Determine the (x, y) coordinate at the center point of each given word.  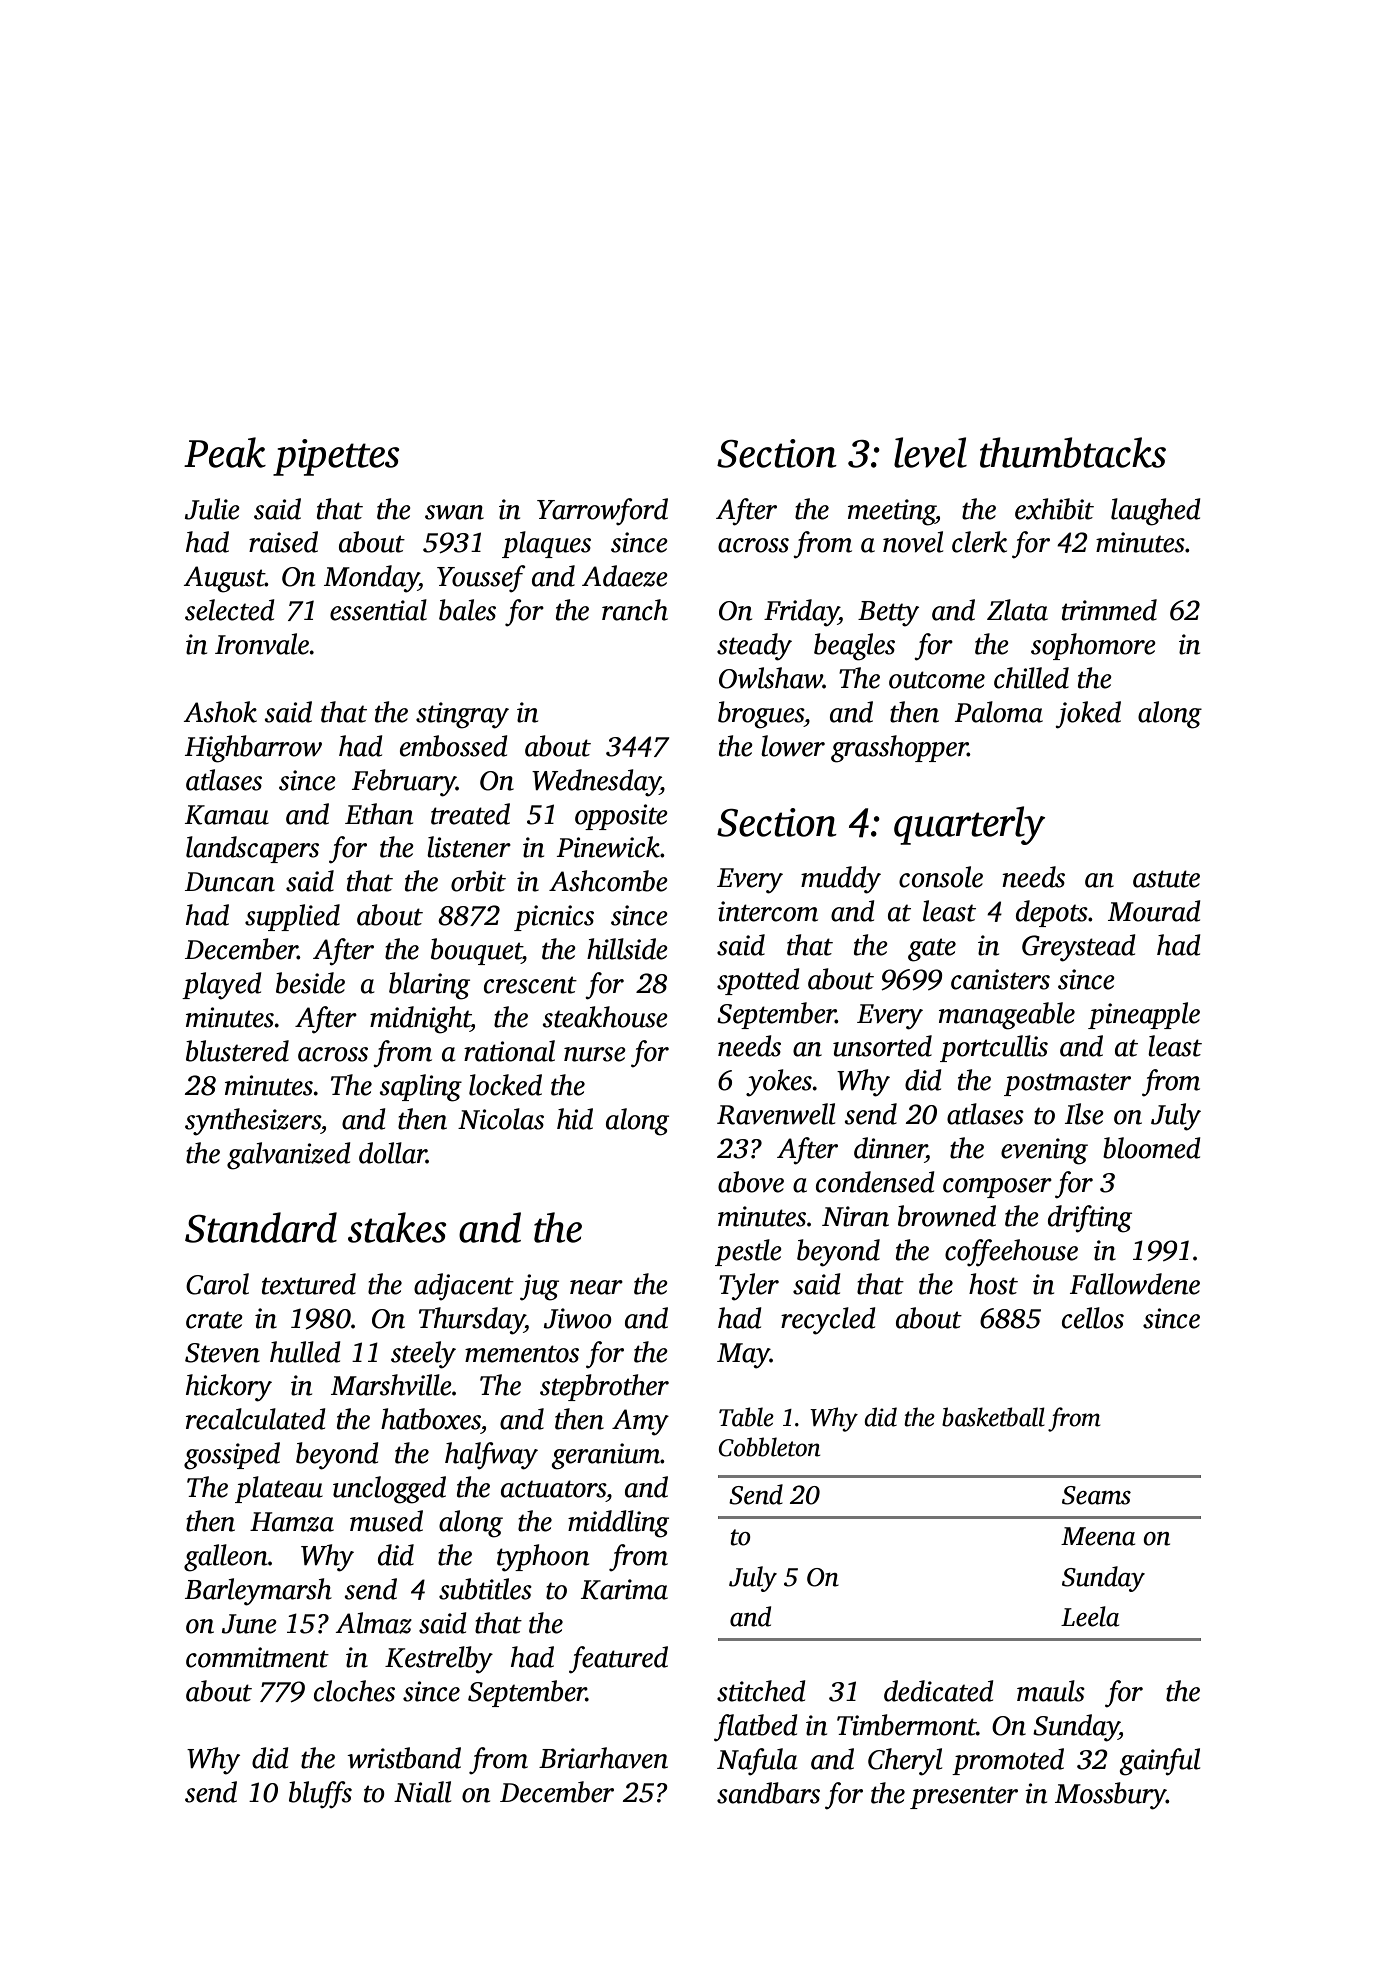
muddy (841, 880)
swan (454, 512)
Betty (888, 614)
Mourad (1154, 911)
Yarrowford (602, 512)
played (222, 986)
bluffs (320, 1795)
